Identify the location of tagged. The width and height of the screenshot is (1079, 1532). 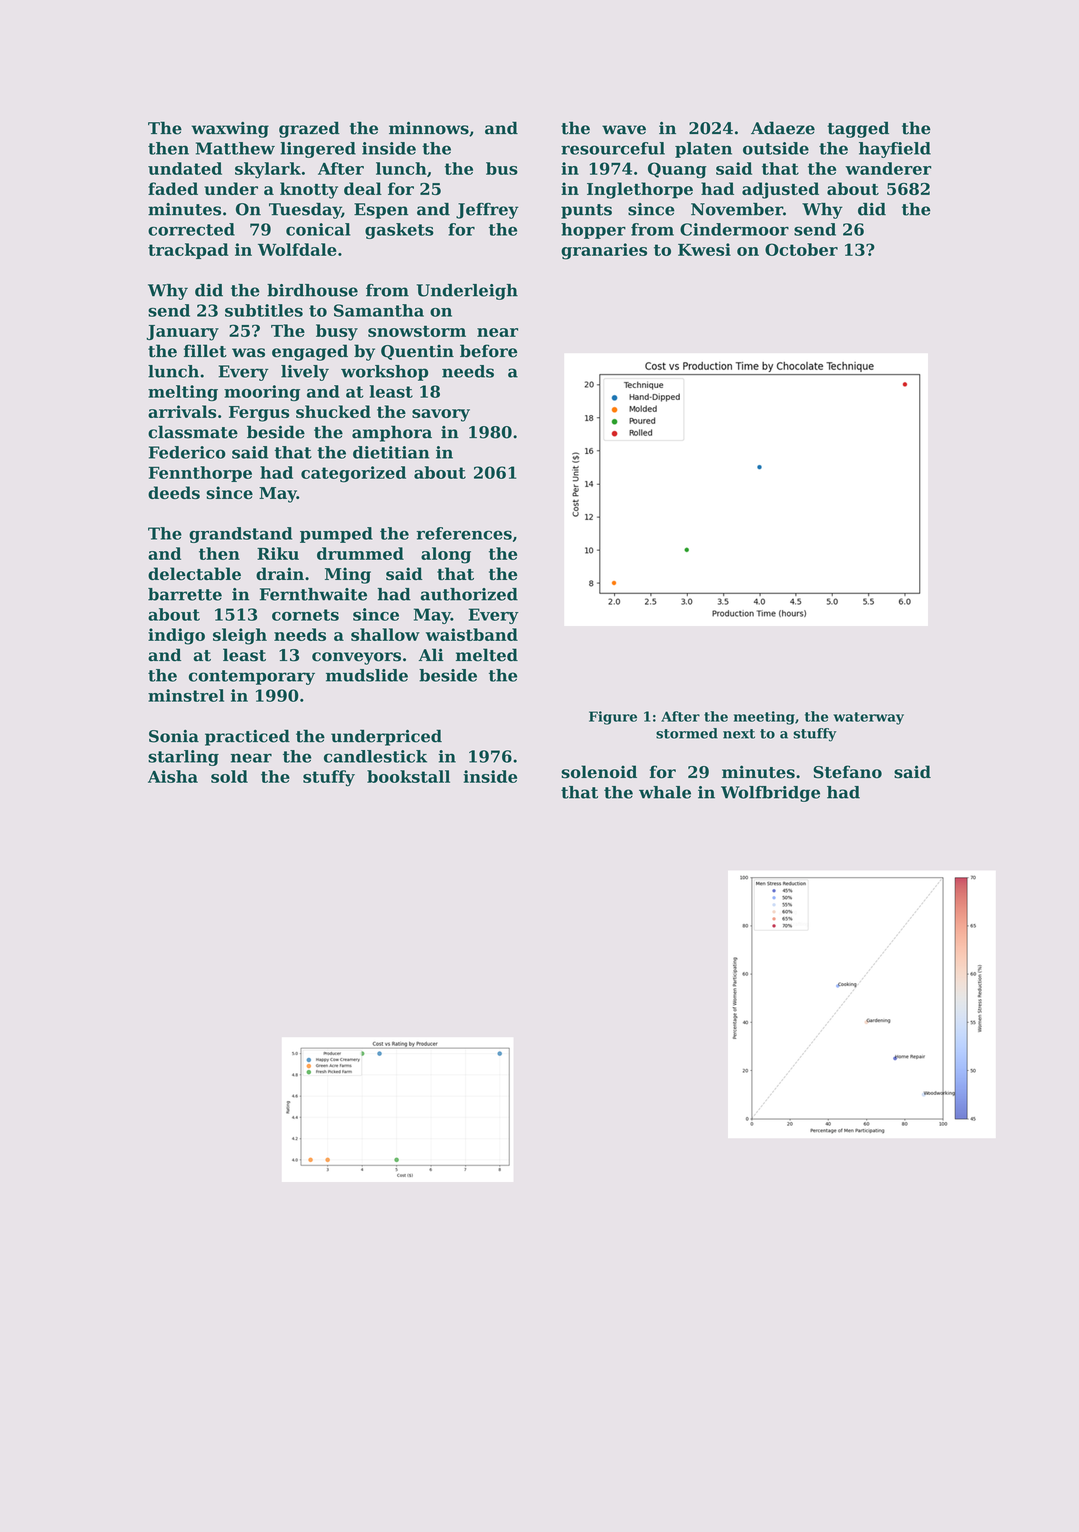
(858, 129).
